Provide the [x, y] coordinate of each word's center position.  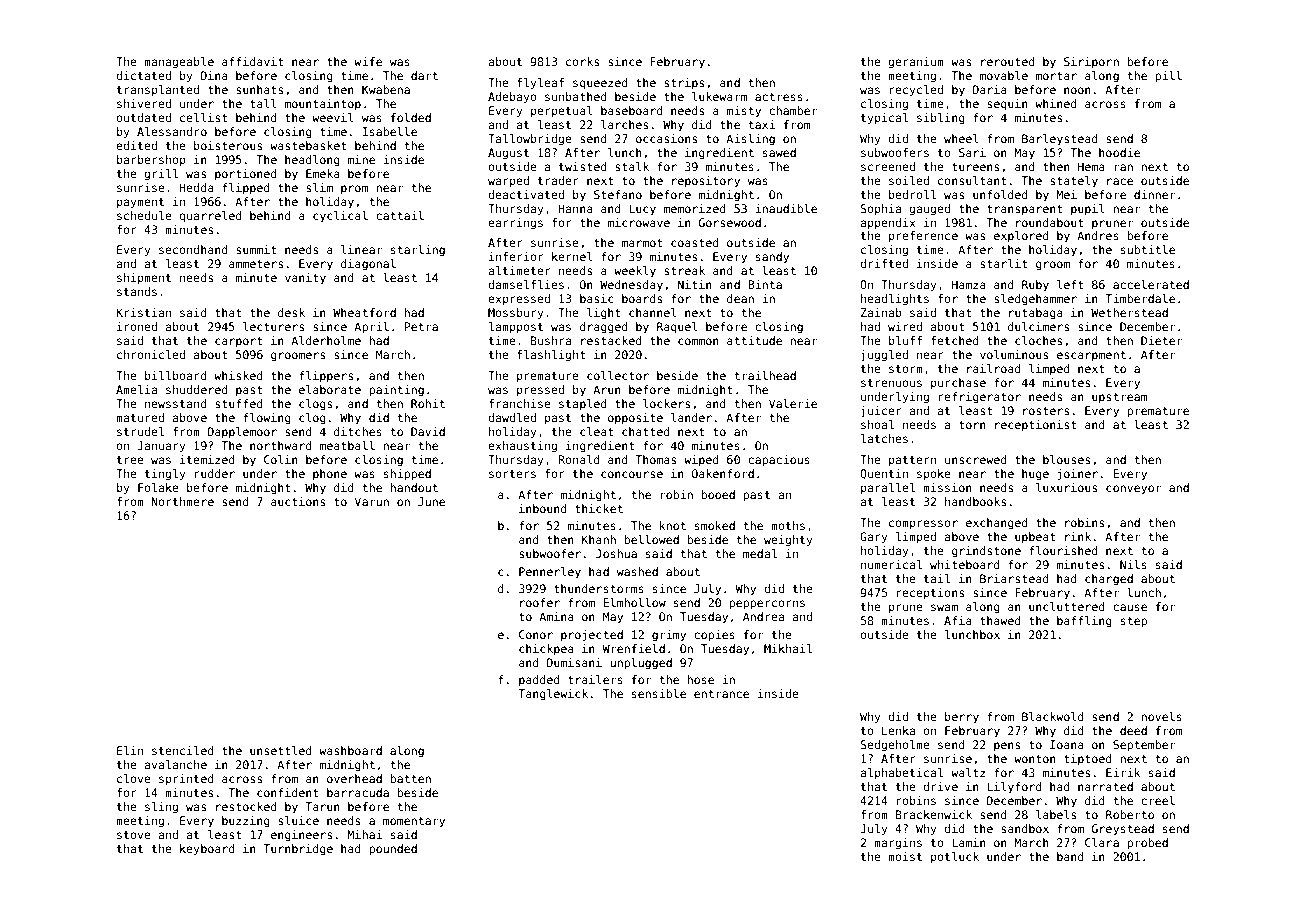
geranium [916, 63]
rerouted [1008, 61]
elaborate [330, 389]
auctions [298, 501]
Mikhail [788, 648]
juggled [884, 356]
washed [637, 571]
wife [368, 61]
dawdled [512, 417]
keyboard [207, 850]
